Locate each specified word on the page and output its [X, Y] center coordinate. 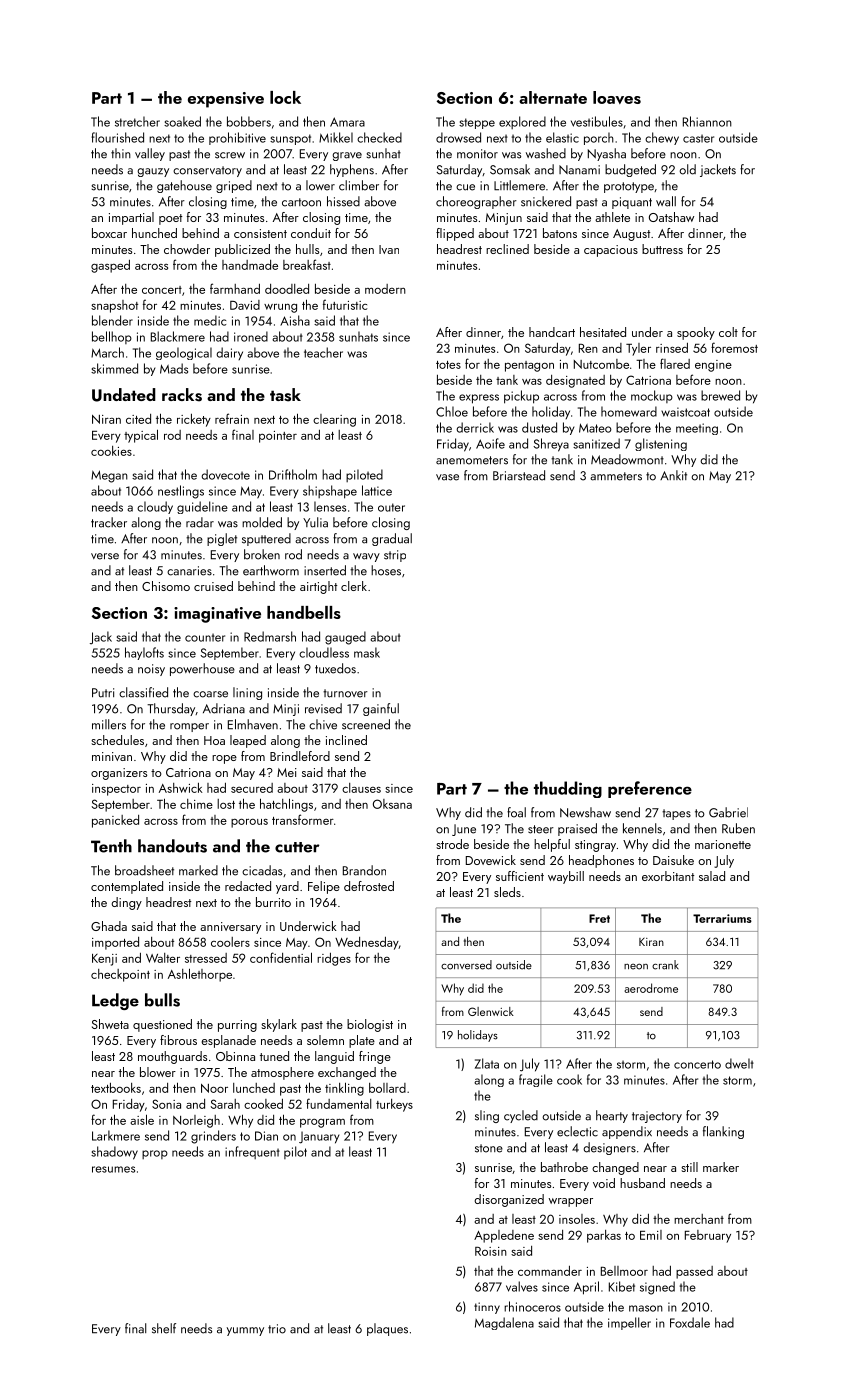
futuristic [345, 304]
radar [200, 522]
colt [728, 332]
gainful [381, 709]
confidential [281, 957]
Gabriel [728, 812]
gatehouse [184, 186]
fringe [375, 1057]
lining [247, 693]
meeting [697, 429]
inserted [325, 570]
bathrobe [564, 1167]
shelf [164, 1328]
